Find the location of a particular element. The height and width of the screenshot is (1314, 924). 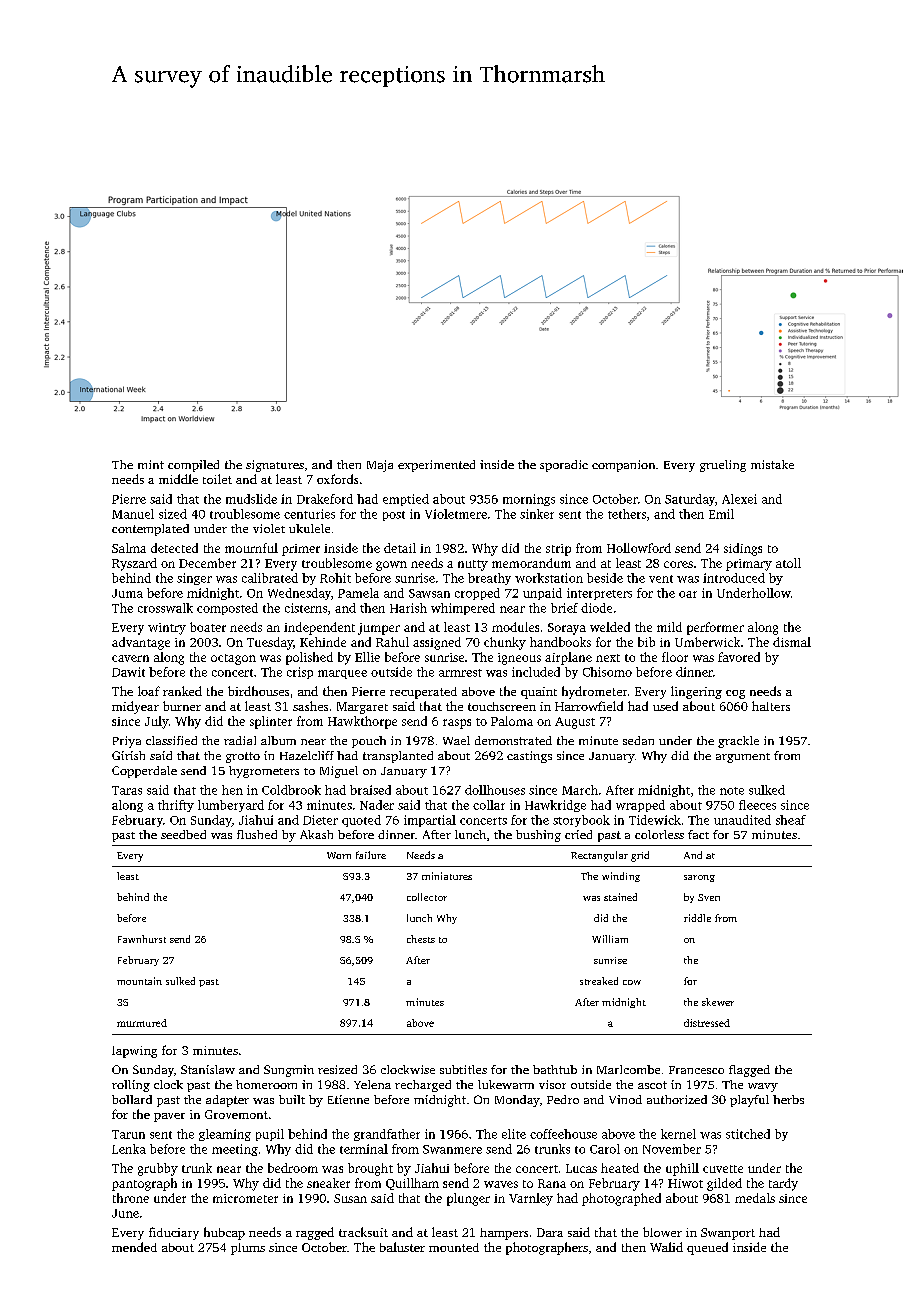

mended is located at coordinates (134, 1247).
